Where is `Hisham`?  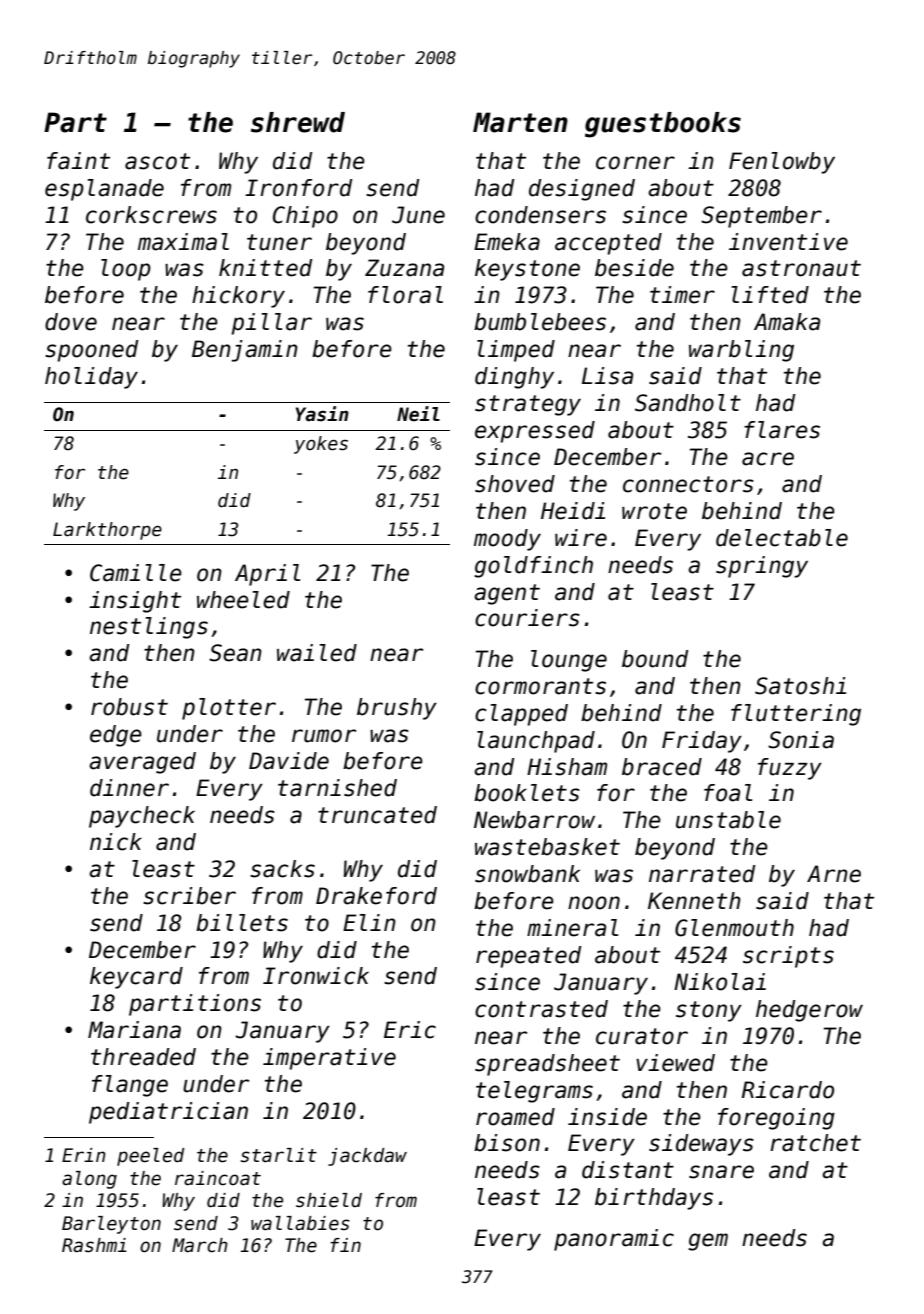 Hisham is located at coordinates (567, 767).
